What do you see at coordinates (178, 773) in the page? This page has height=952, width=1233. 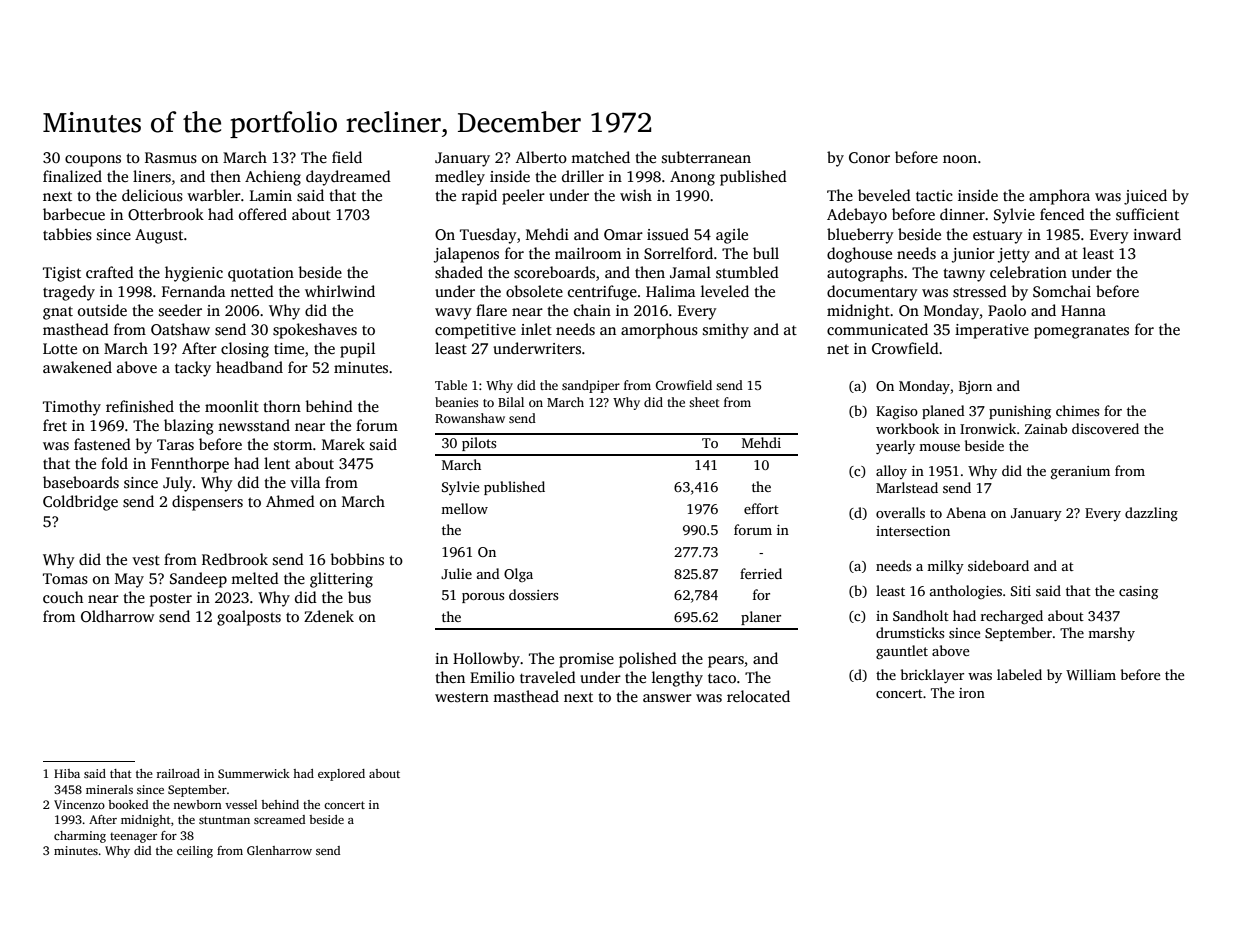 I see `railroad` at bounding box center [178, 773].
